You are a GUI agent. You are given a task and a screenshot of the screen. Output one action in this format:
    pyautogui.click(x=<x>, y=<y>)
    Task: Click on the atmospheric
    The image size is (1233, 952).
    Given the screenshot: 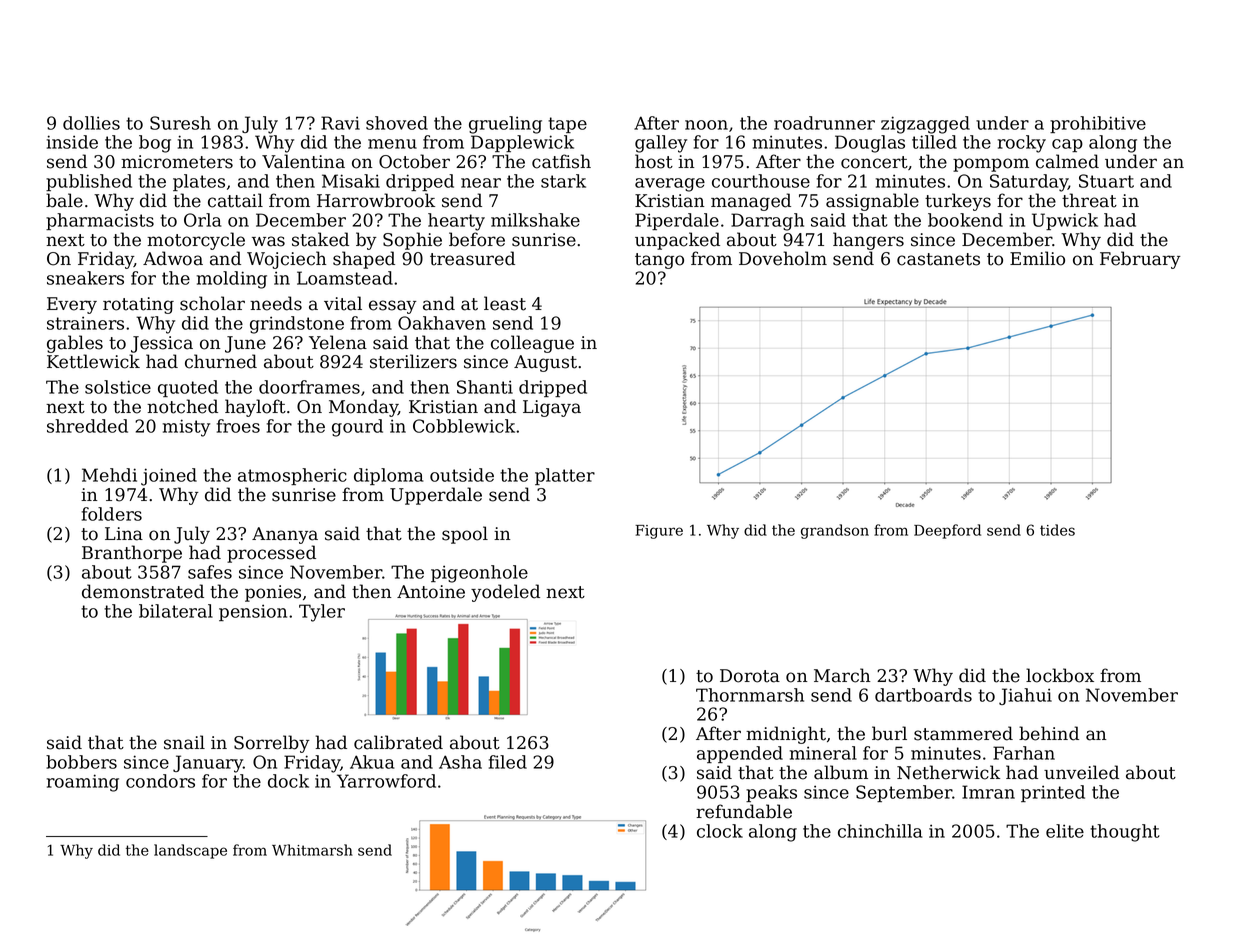 What is the action you would take?
    pyautogui.click(x=292, y=476)
